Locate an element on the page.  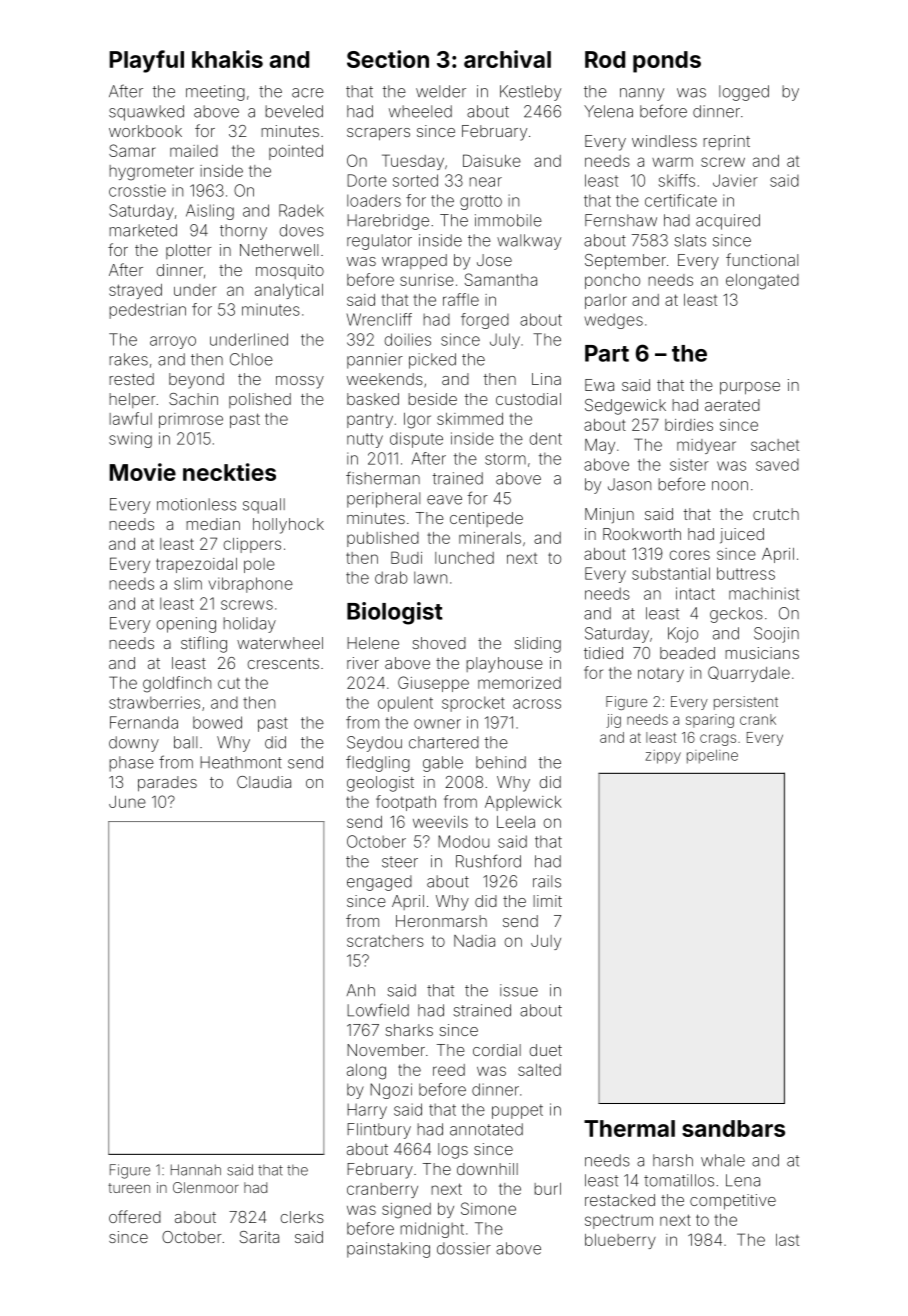
Seydou is located at coordinates (374, 744).
